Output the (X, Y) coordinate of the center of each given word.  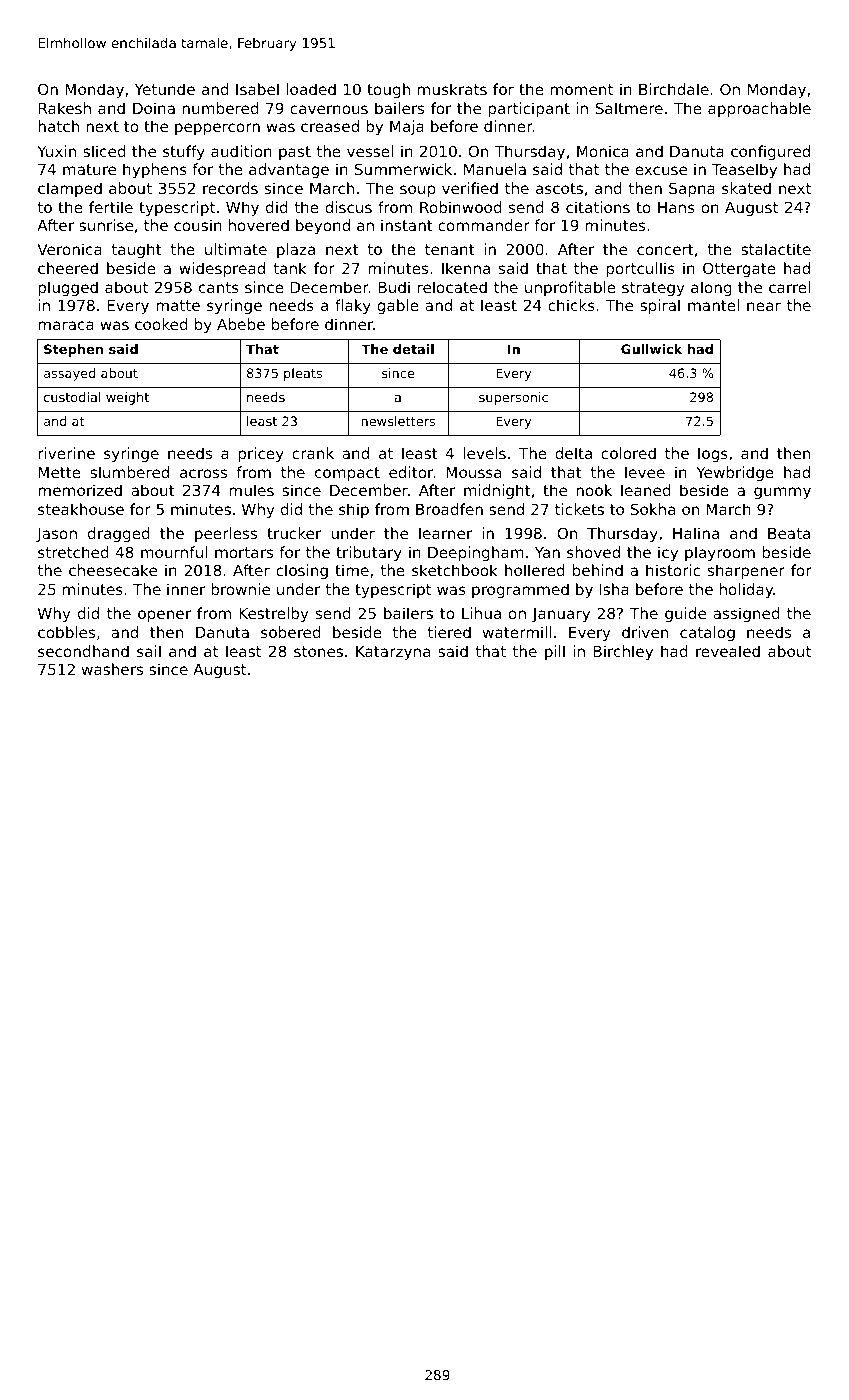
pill (555, 652)
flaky (353, 306)
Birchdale (674, 89)
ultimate (236, 249)
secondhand (83, 651)
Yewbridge (735, 473)
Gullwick (651, 349)
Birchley (623, 652)
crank (313, 453)
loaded (311, 89)
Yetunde (165, 89)
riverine (66, 453)
